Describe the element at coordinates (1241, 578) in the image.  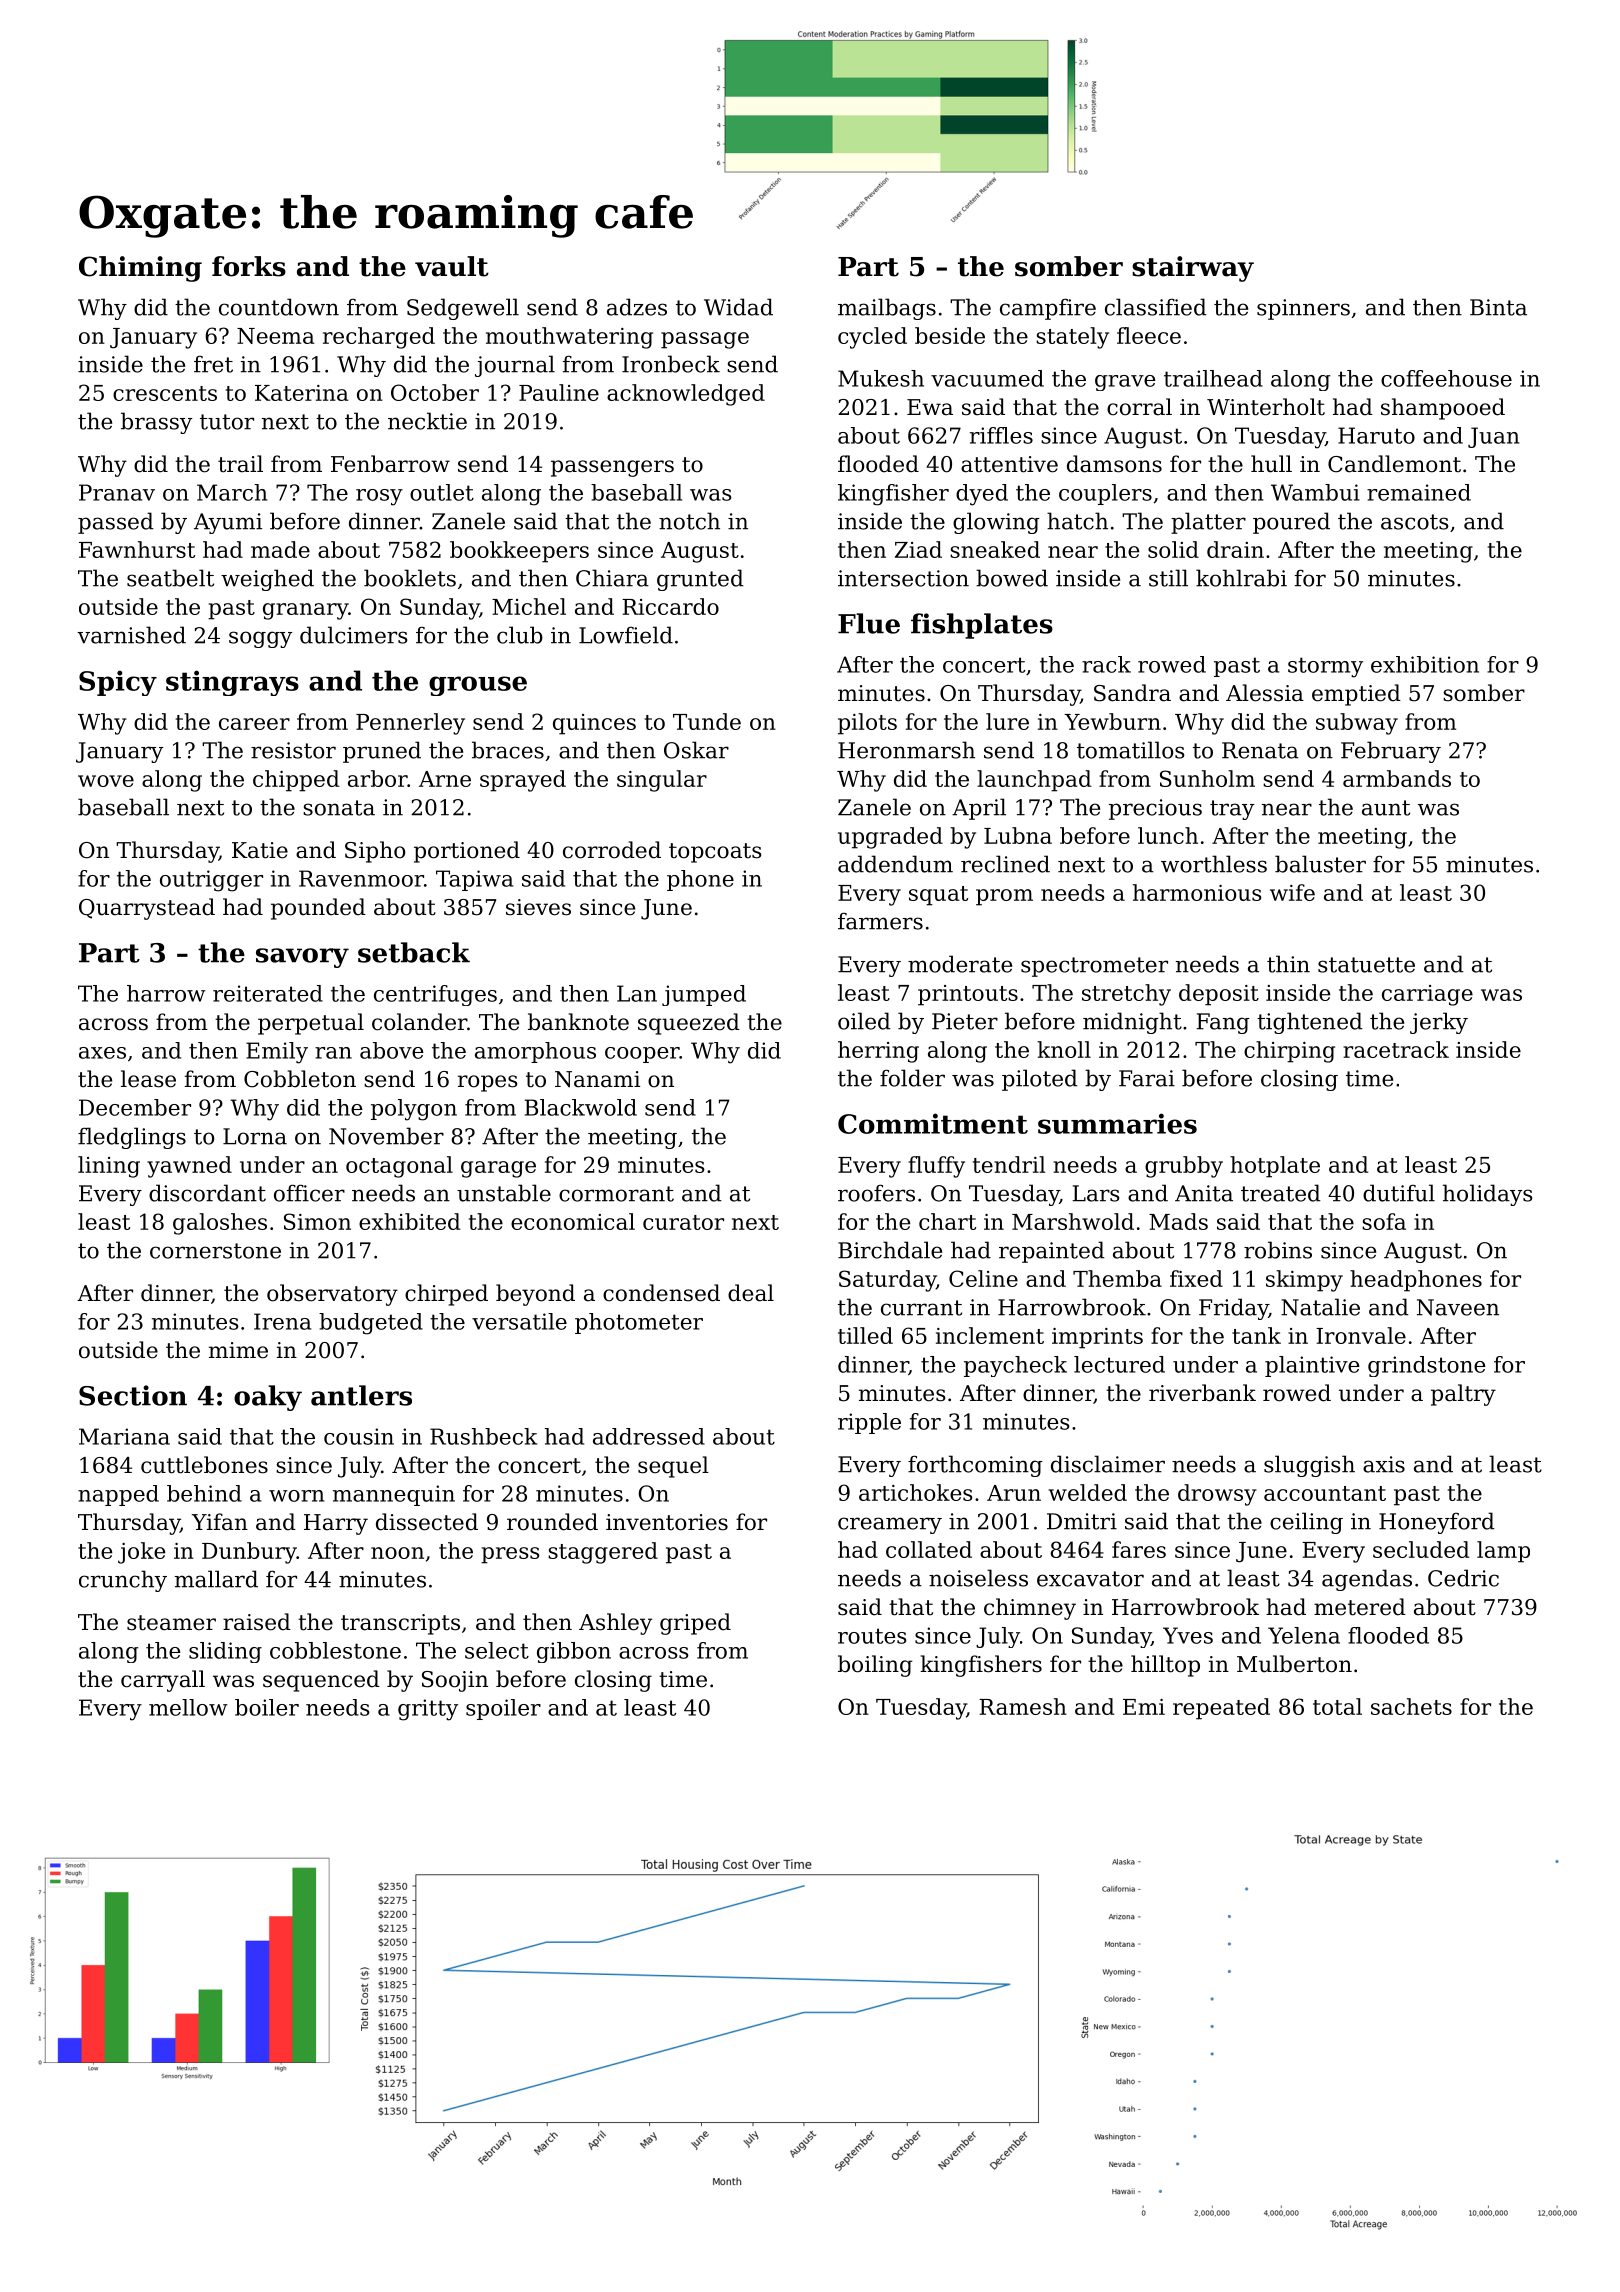
I see `kohlrabi` at that location.
